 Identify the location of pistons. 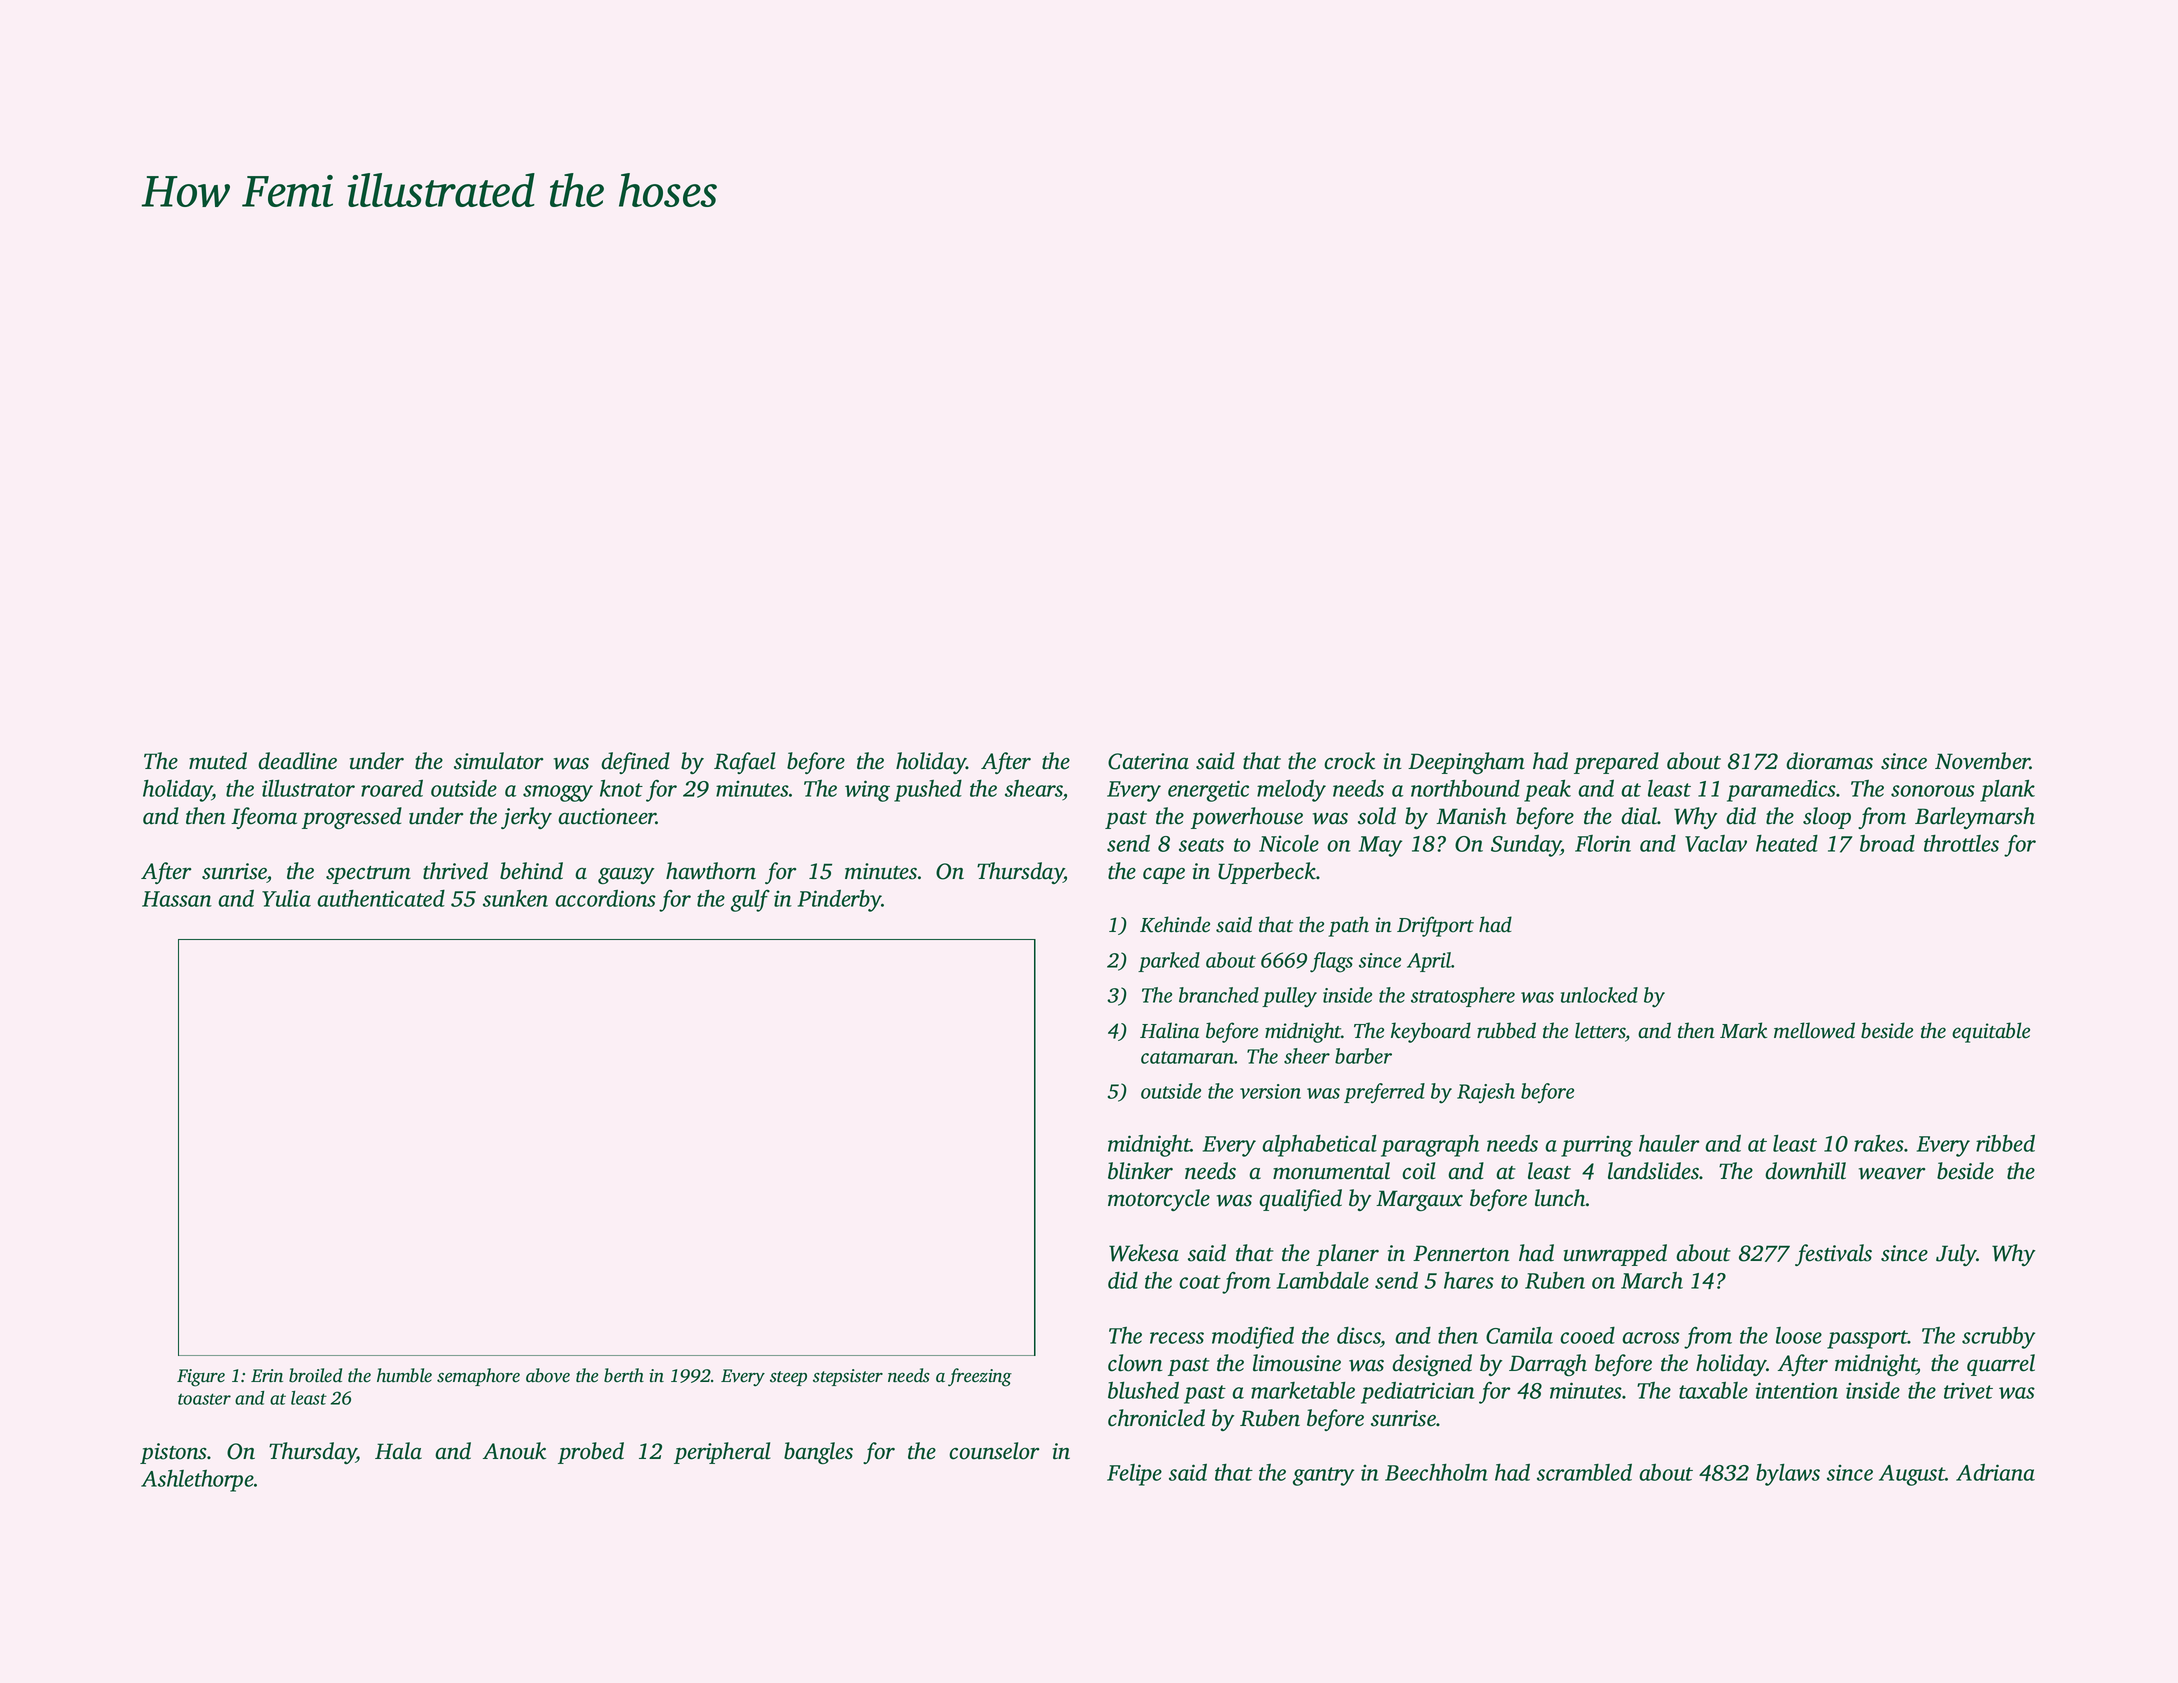
(173, 1453).
